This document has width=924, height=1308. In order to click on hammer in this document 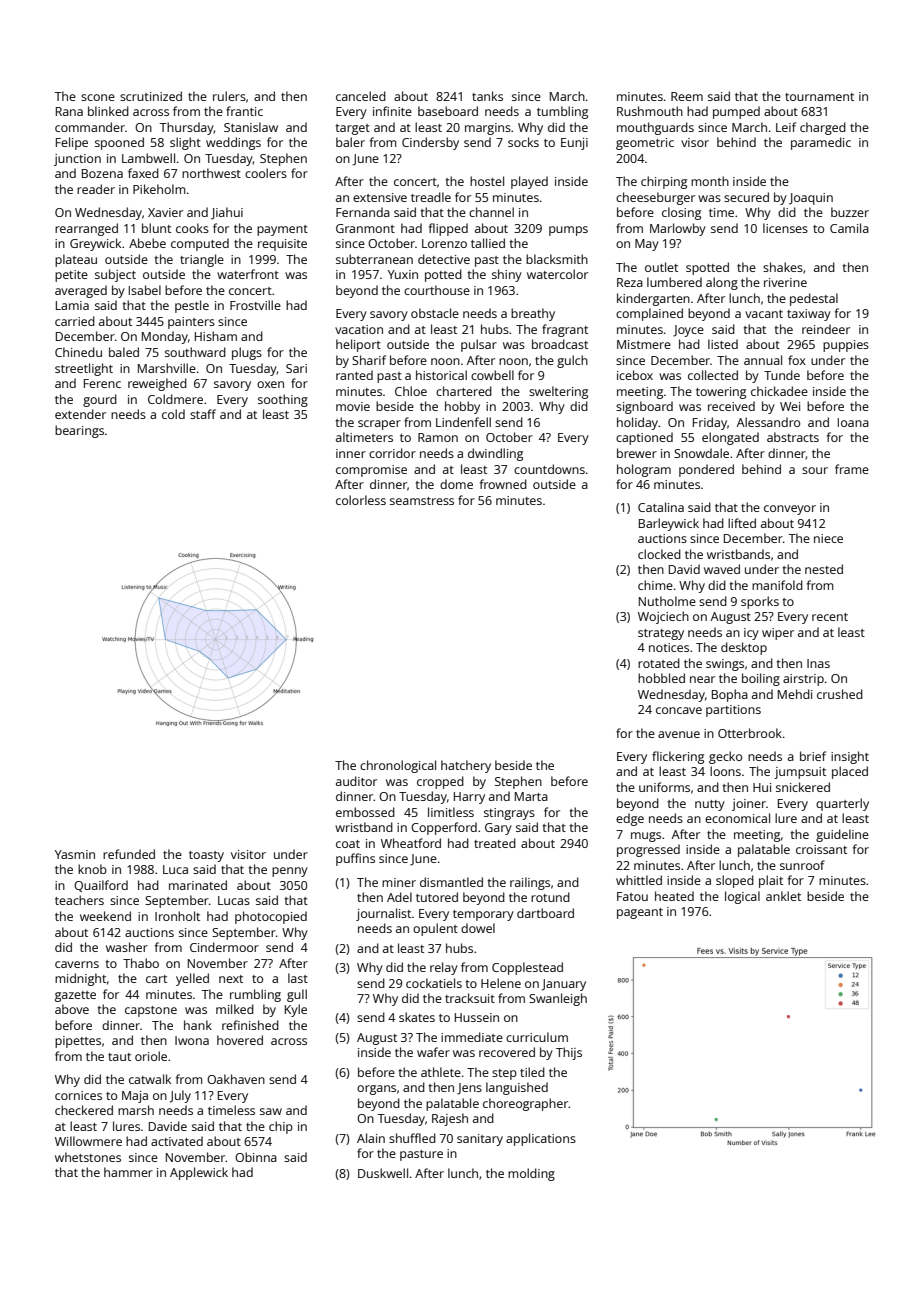, I will do `click(128, 1172)`.
